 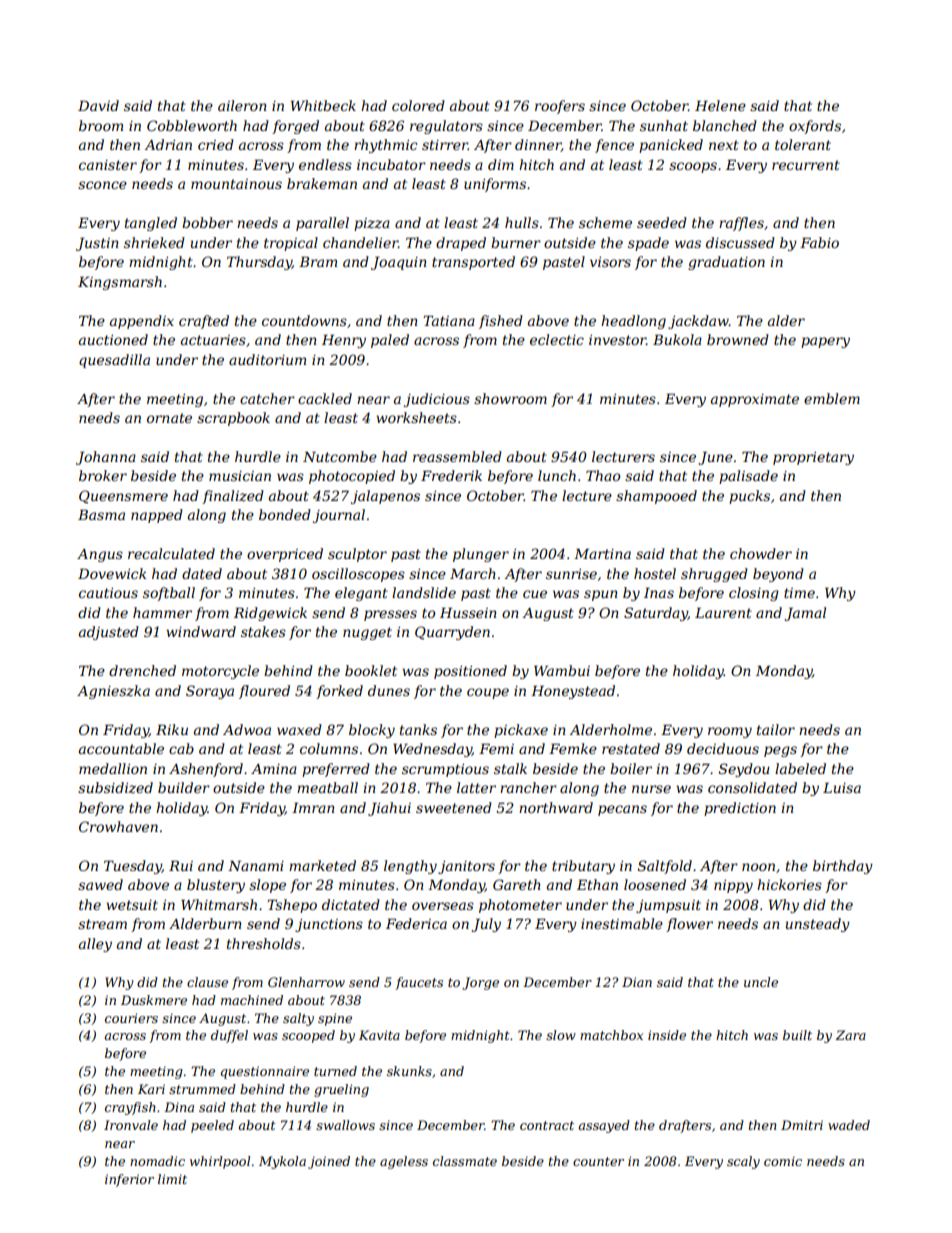 What do you see at coordinates (468, 612) in the screenshot?
I see `Hussein` at bounding box center [468, 612].
